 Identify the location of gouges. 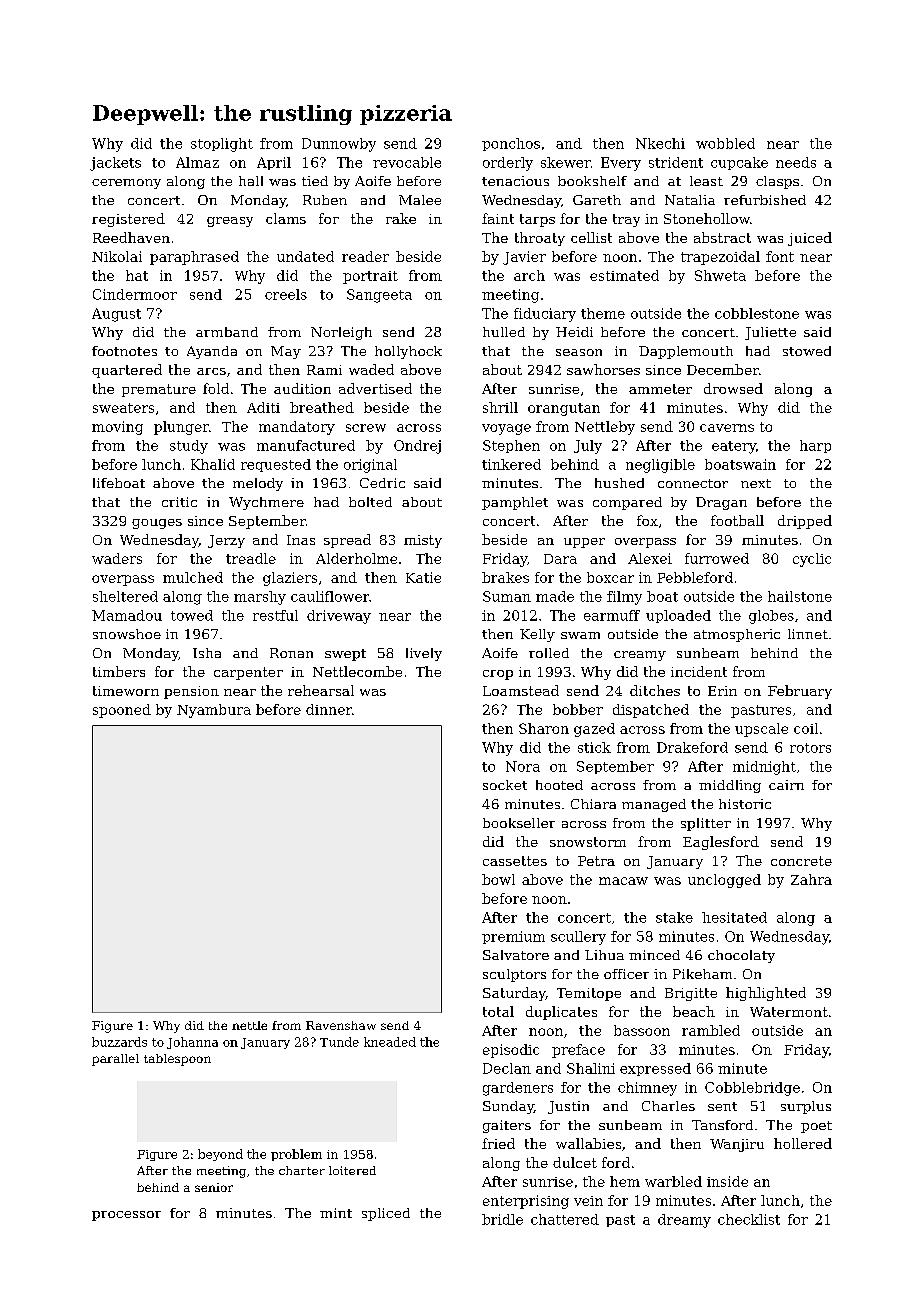
(157, 524).
